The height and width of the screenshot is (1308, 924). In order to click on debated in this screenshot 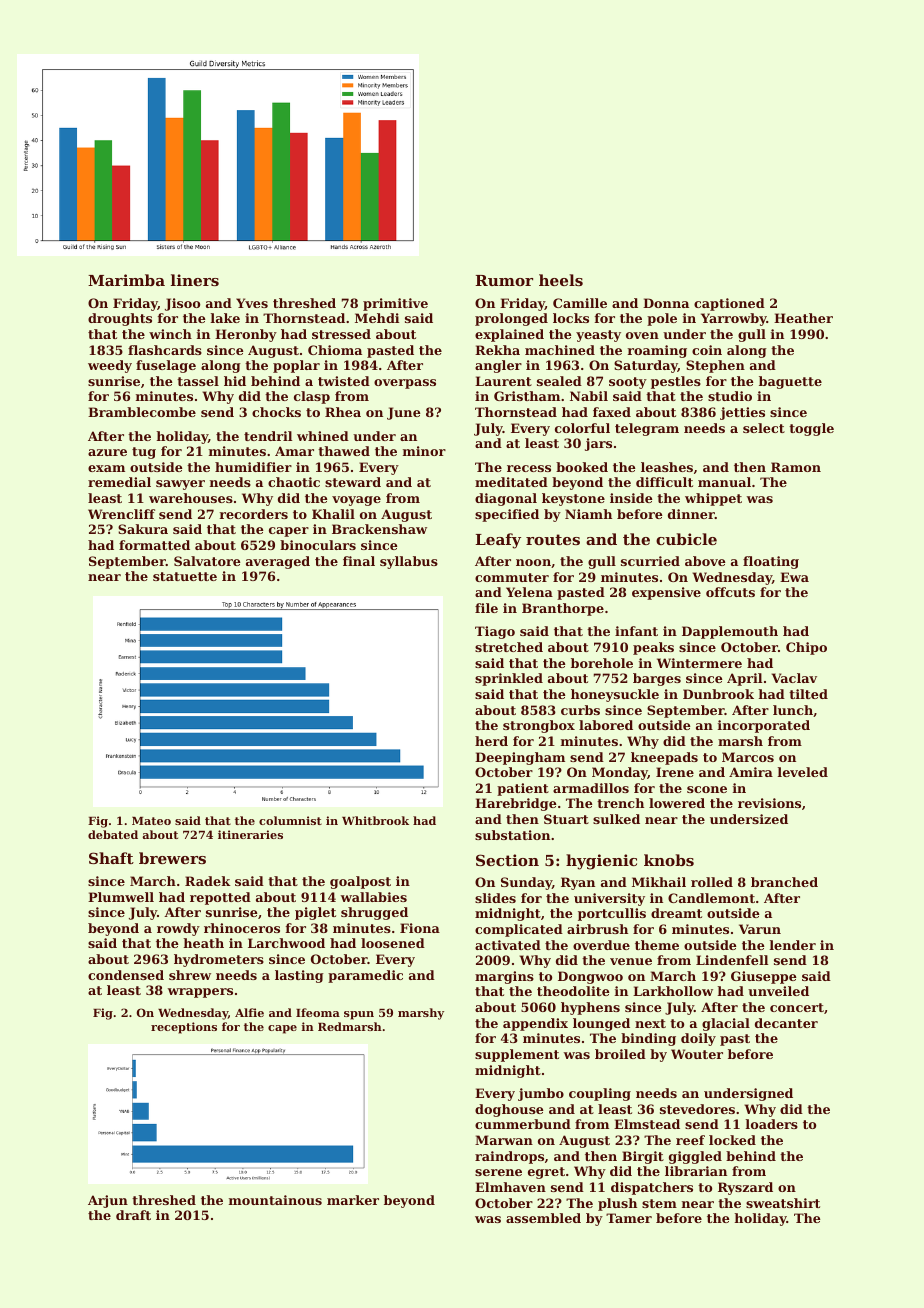, I will do `click(113, 834)`.
